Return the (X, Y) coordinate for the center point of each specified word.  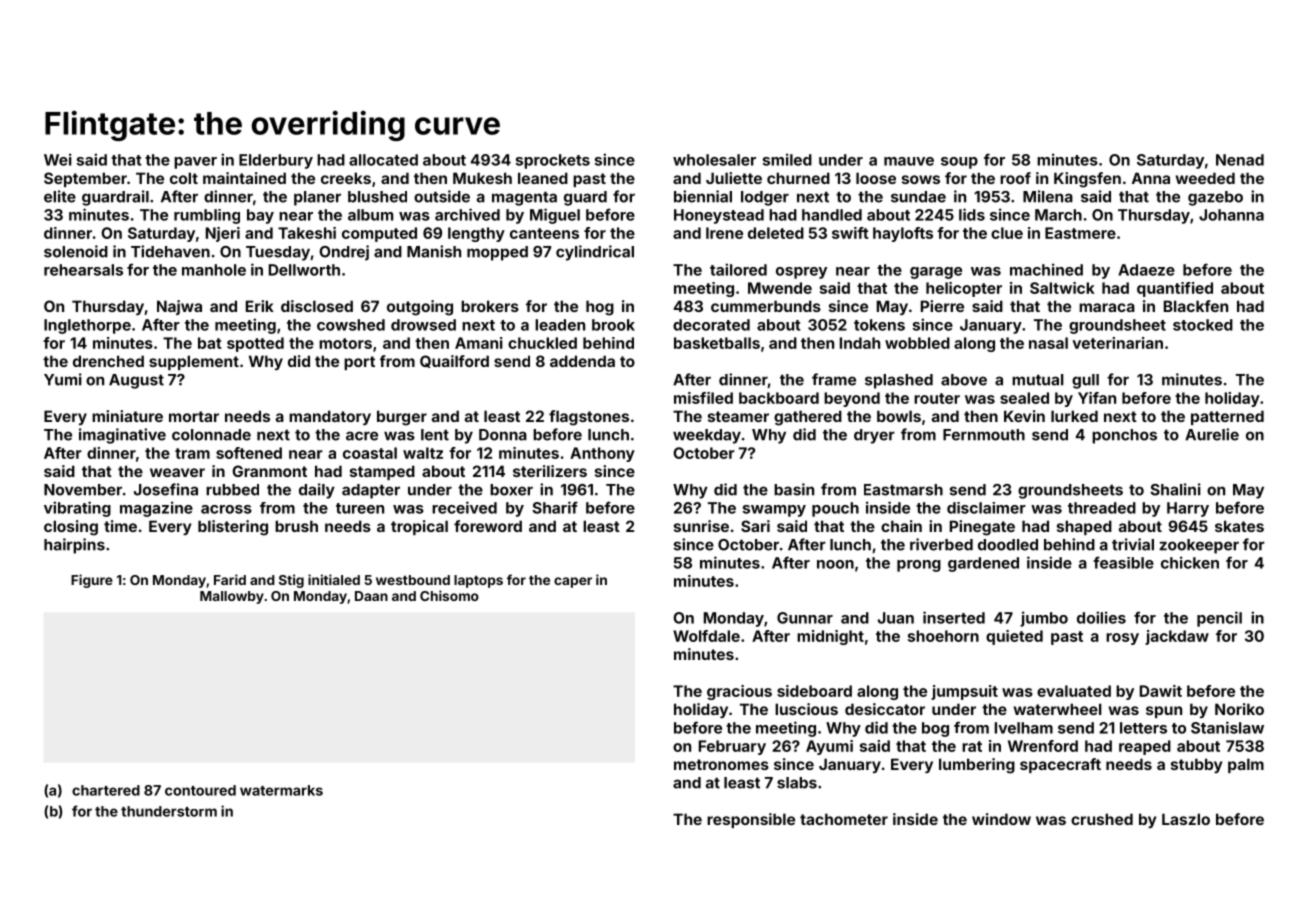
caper (573, 582)
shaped (1084, 527)
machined (1046, 269)
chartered (106, 790)
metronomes (721, 764)
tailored (738, 269)
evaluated (1074, 691)
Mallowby (232, 597)
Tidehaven (170, 251)
